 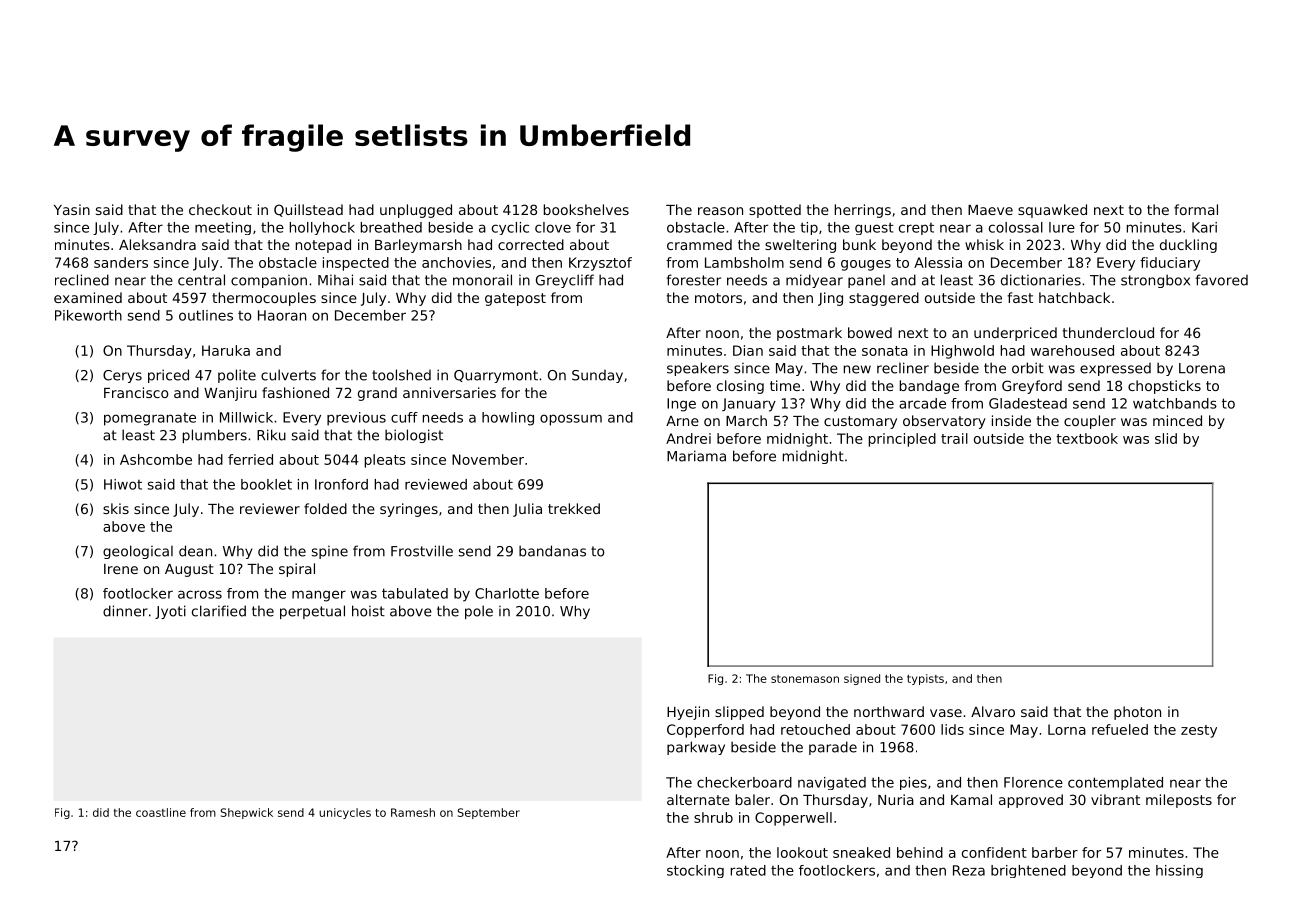 I want to click on bandanas, so click(x=552, y=551).
